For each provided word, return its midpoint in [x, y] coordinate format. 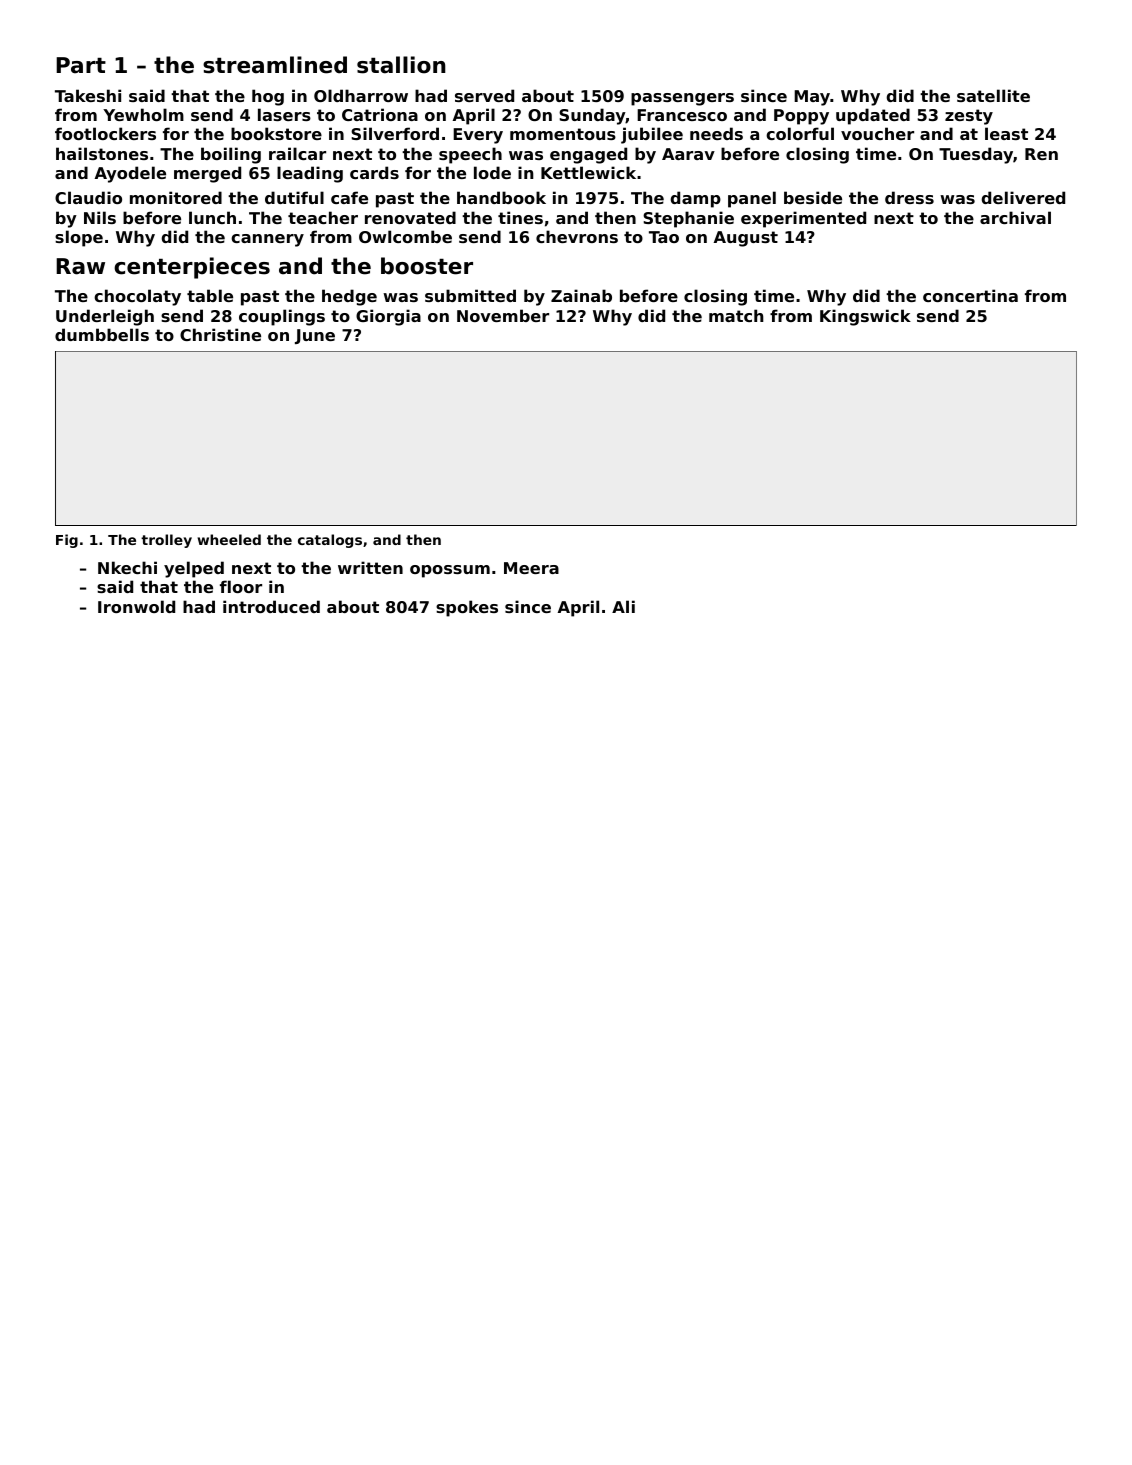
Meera [531, 568]
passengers [682, 99]
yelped [194, 569]
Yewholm [143, 114]
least [1006, 133]
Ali [623, 606]
